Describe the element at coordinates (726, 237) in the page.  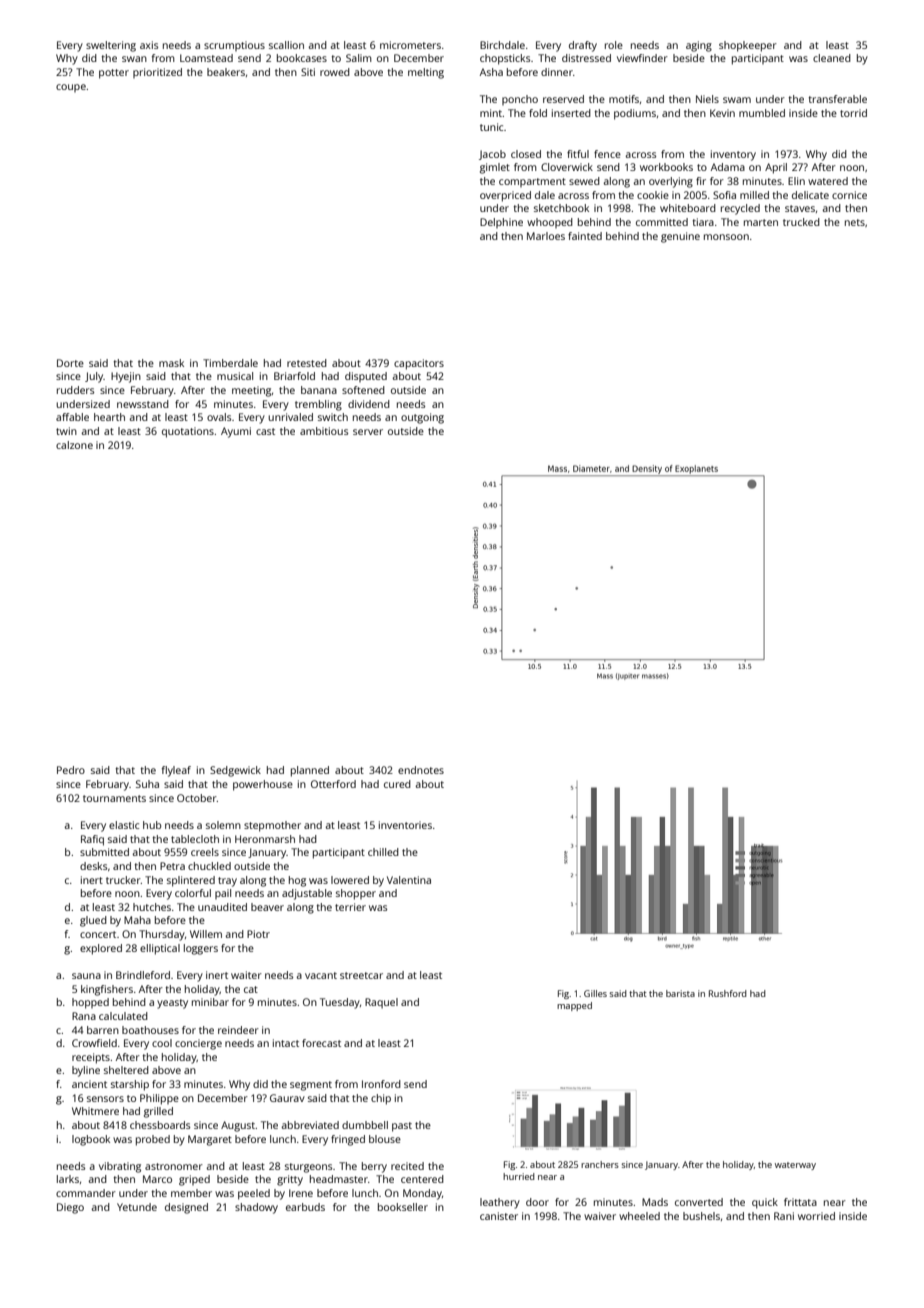
I see `monsoon` at that location.
